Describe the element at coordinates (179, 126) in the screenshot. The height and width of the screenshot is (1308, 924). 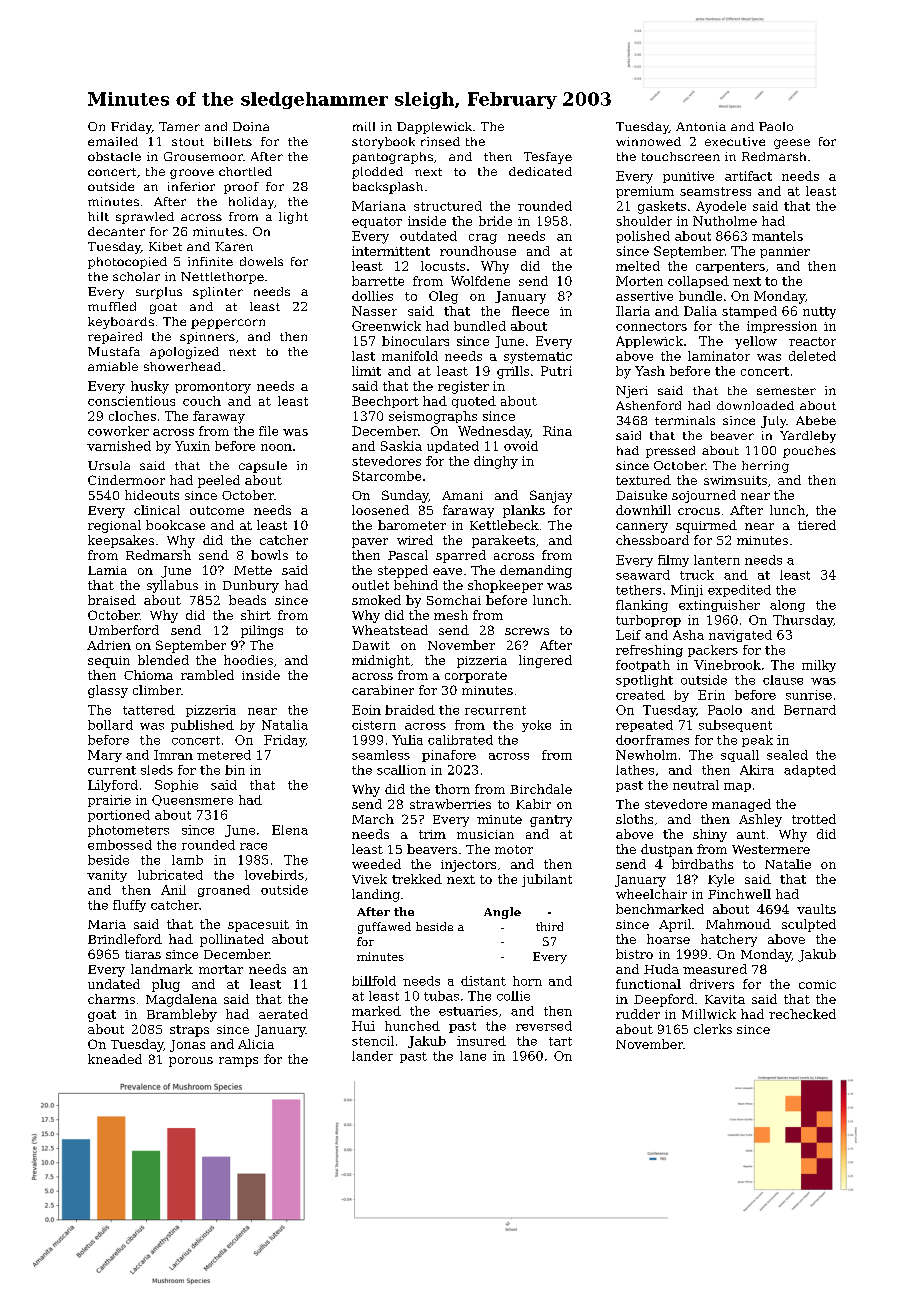
I see `Tamer` at that location.
